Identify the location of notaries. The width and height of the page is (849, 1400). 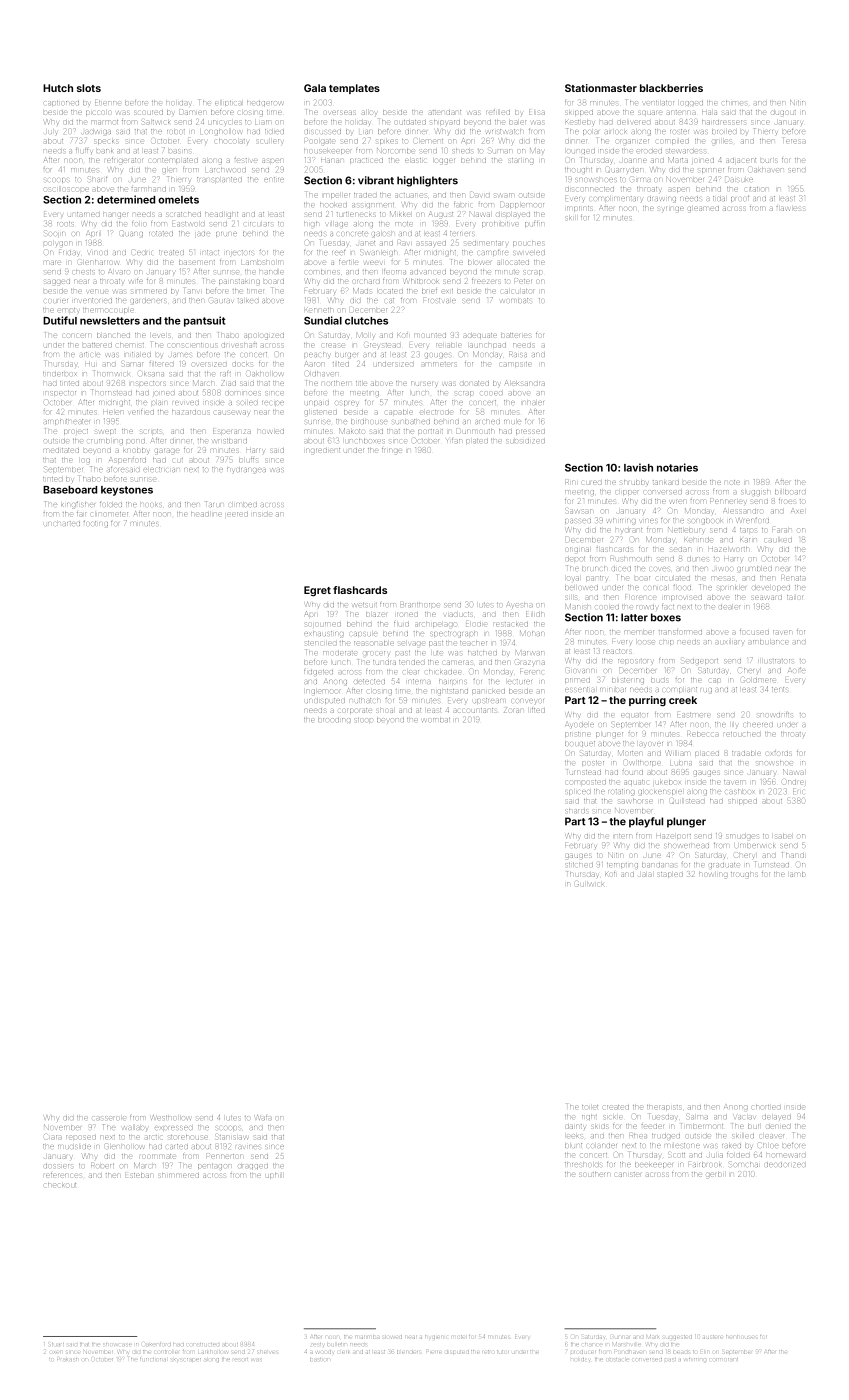
(677, 467).
